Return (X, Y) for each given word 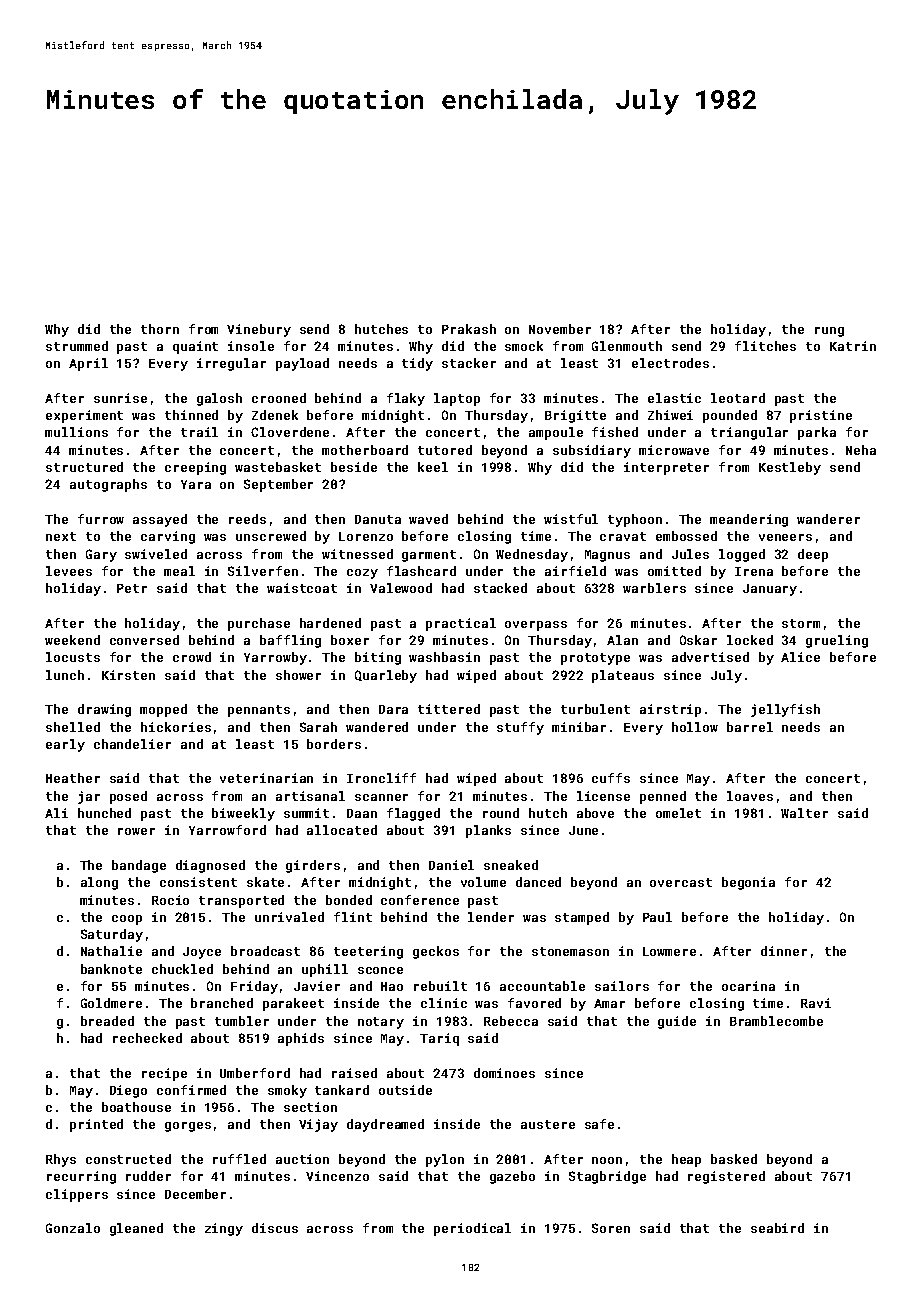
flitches (765, 346)
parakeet (293, 1004)
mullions (76, 432)
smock (524, 346)
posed (128, 797)
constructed (128, 1159)
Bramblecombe (776, 1021)
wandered (377, 727)
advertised (710, 657)
